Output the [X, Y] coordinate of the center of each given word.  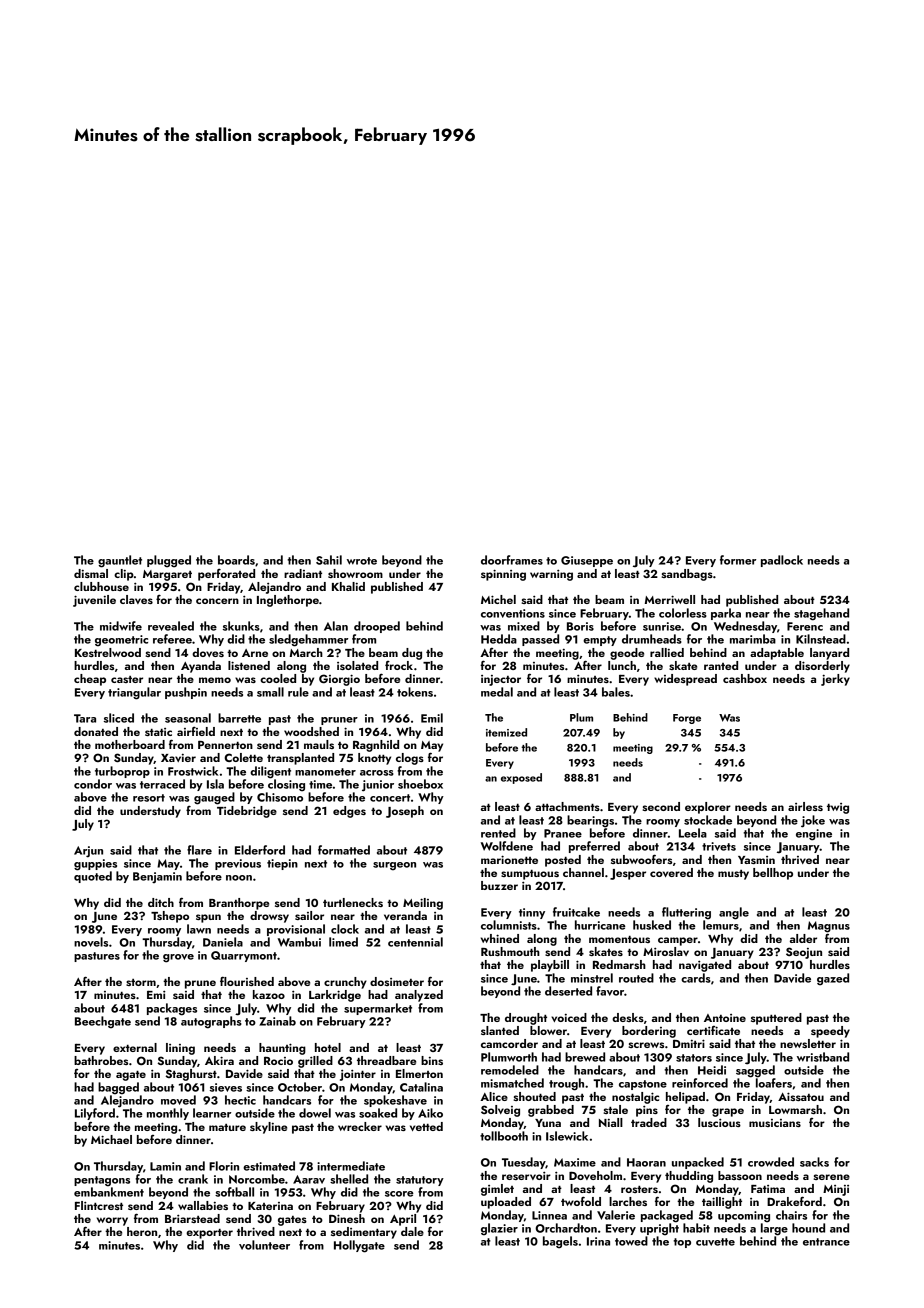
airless [805, 806]
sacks [814, 1162]
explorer [708, 808]
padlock [782, 561]
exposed [521, 778]
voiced [569, 1017]
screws [646, 1045]
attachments [567, 806]
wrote [362, 561]
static [158, 732]
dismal [91, 573]
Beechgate [103, 1022]
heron [142, 1231]
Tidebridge [247, 812]
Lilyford [95, 1114]
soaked [378, 1113]
